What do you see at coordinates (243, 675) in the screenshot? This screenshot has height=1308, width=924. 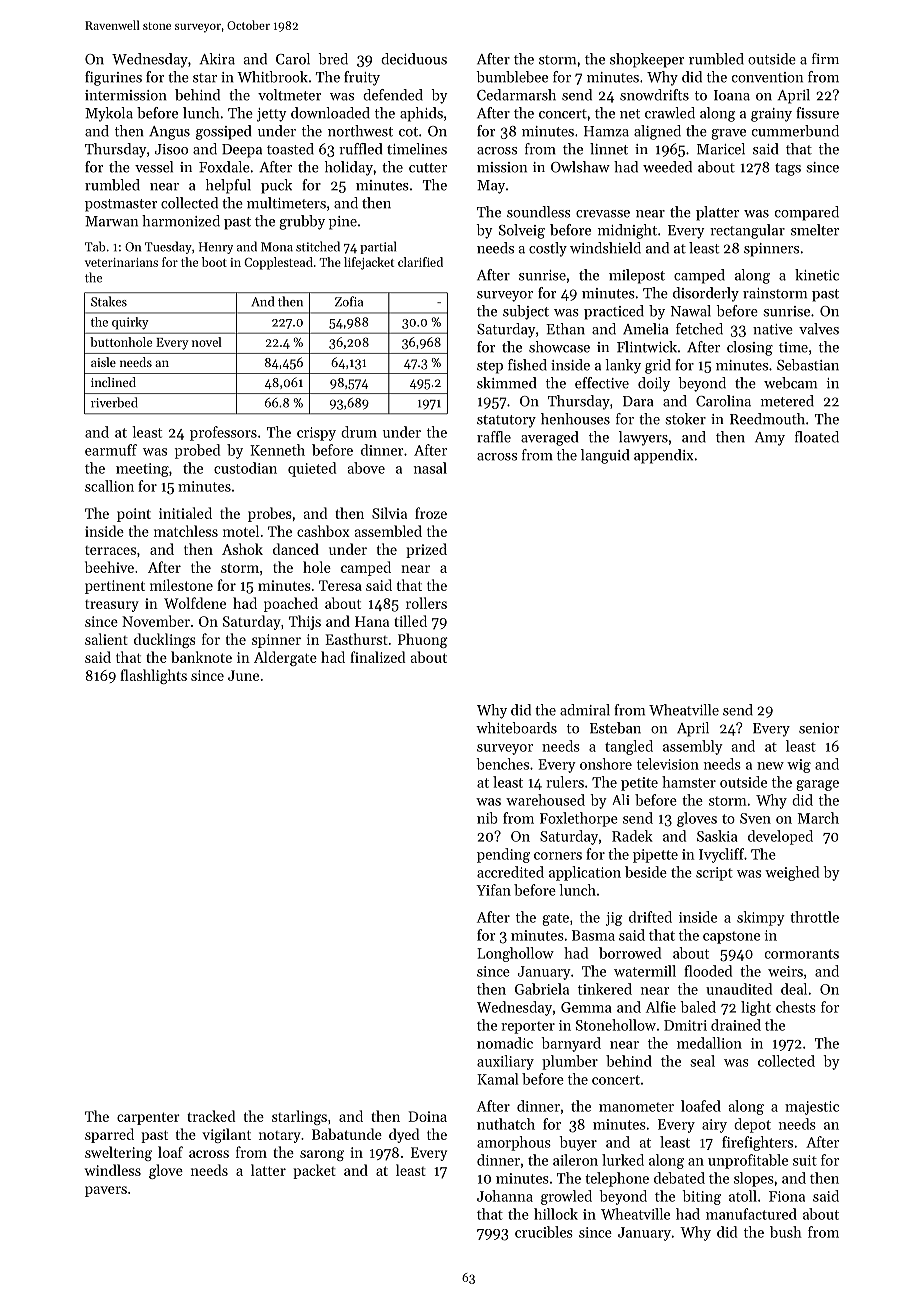 I see `June` at bounding box center [243, 675].
